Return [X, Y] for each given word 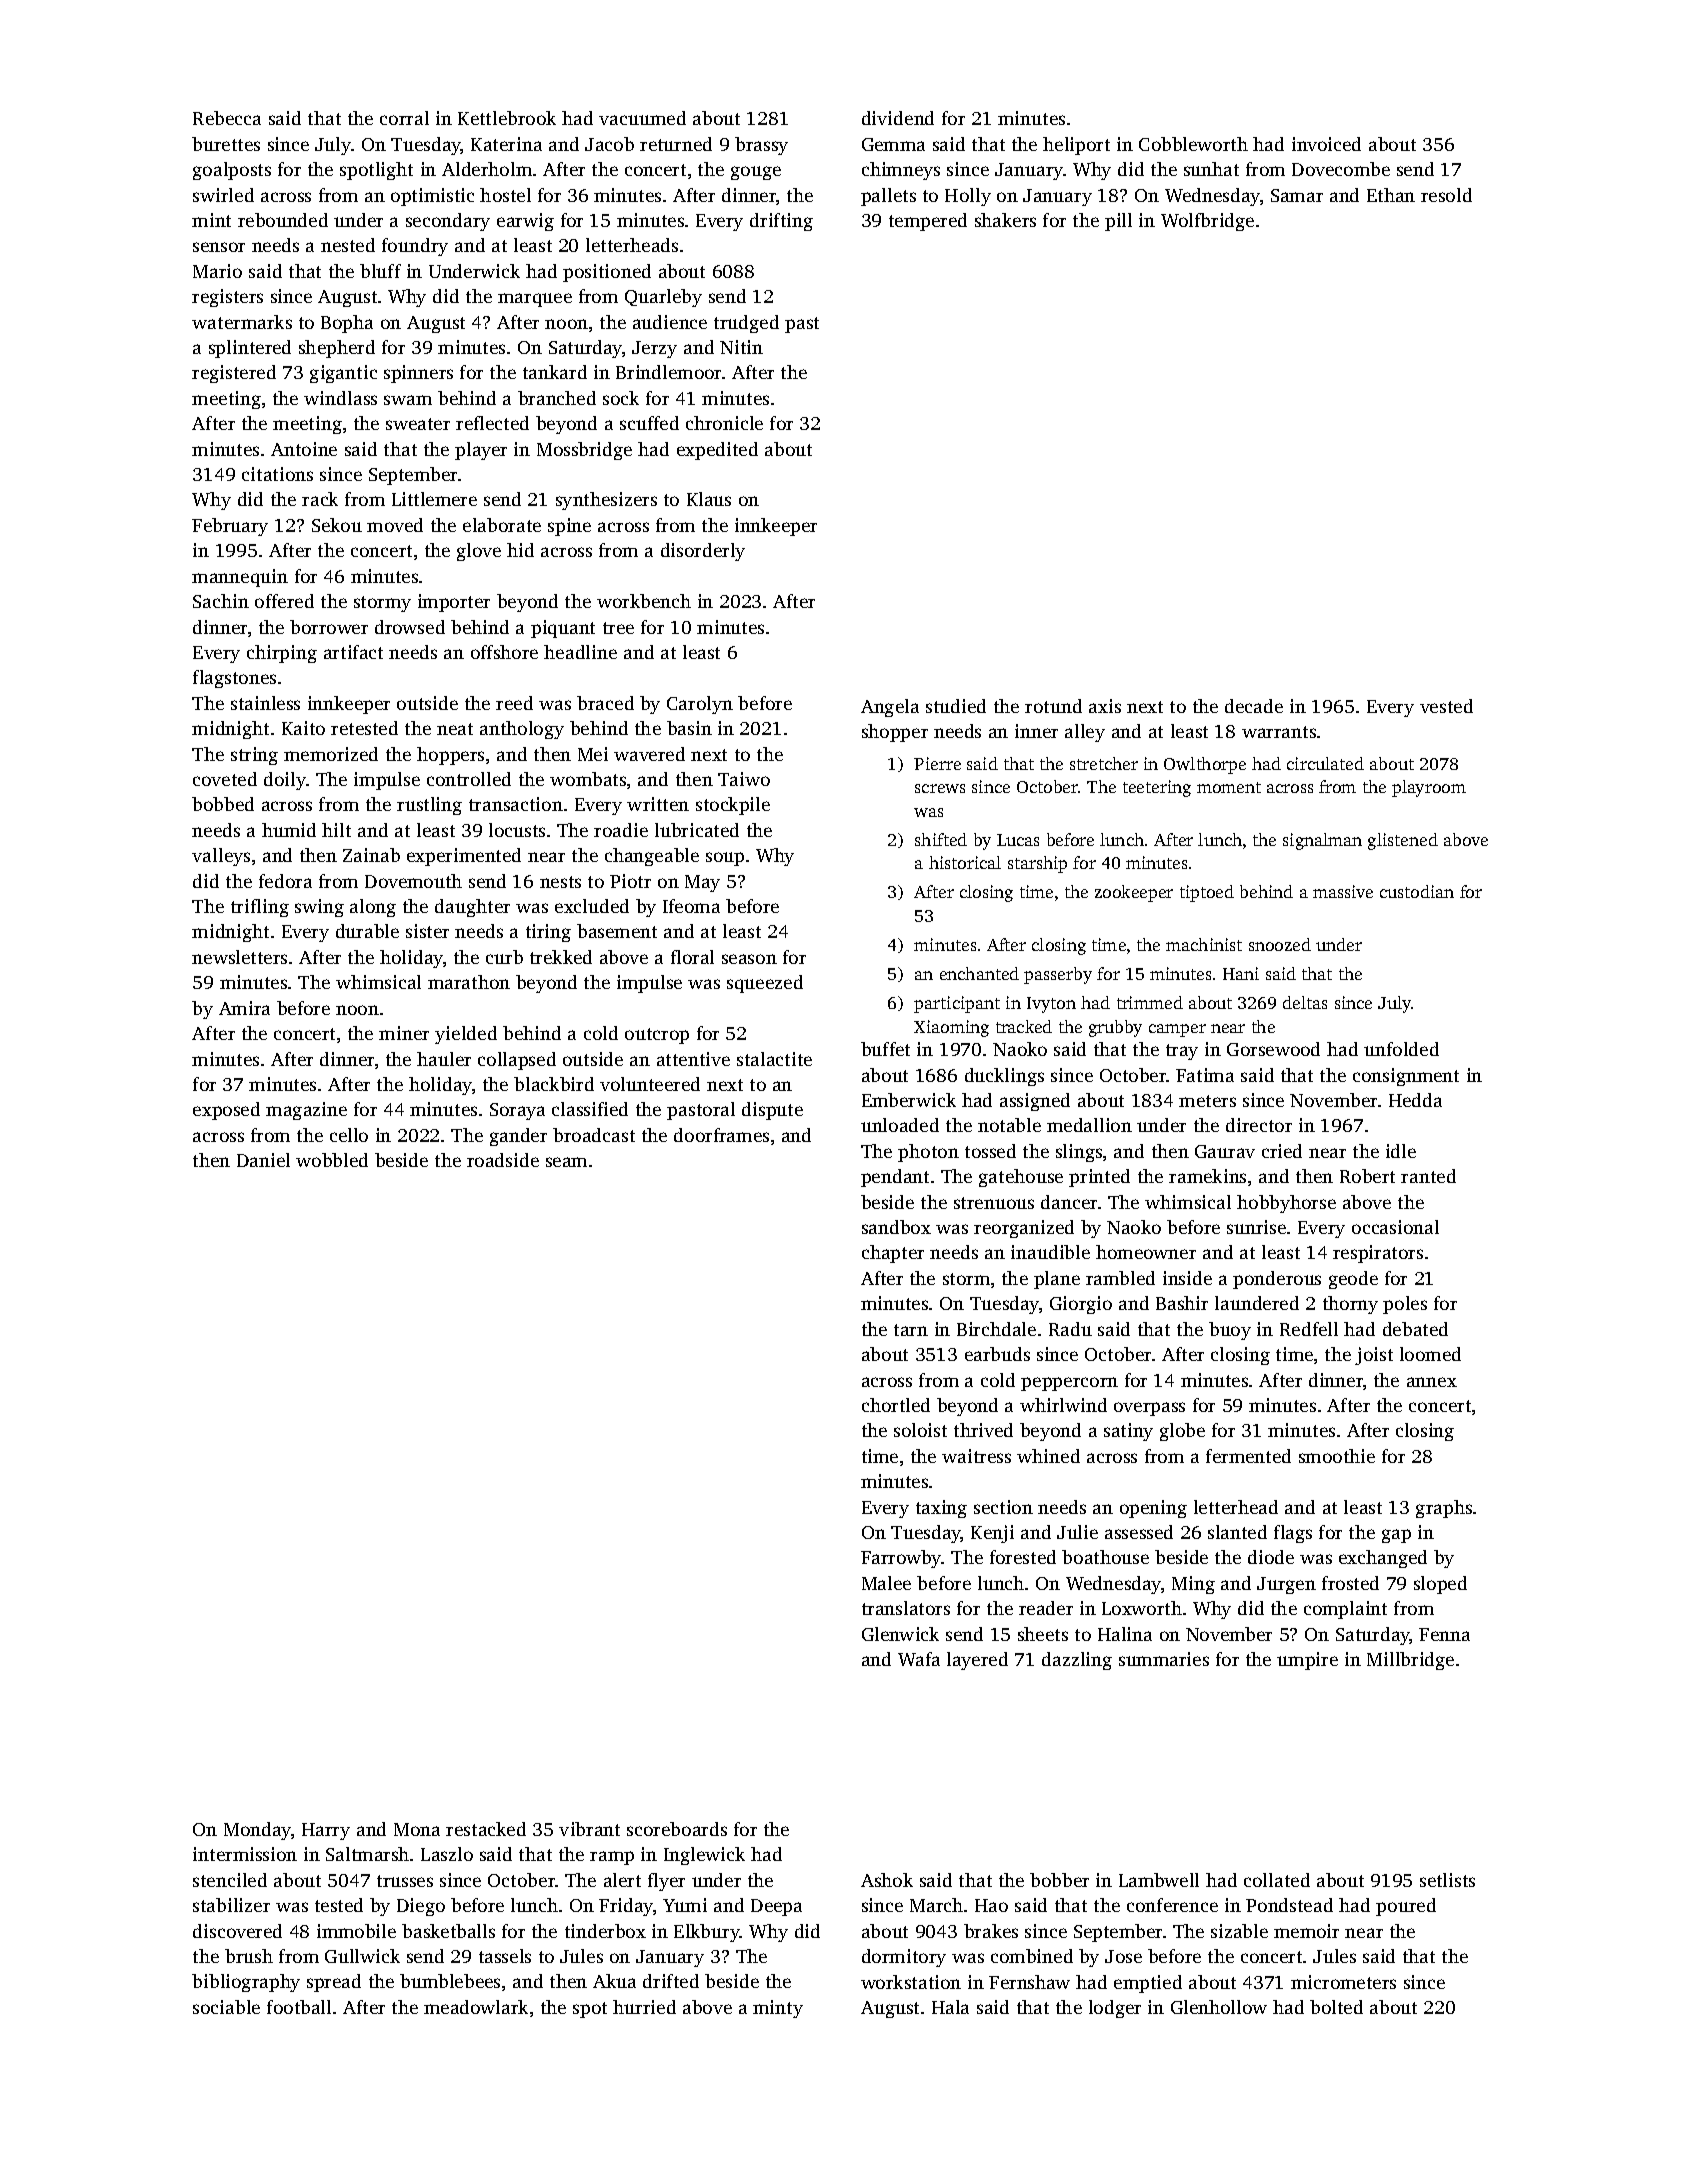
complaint [1345, 1610]
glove [479, 552]
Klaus [709, 499]
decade [1254, 706]
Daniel [263, 1160]
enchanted [979, 973]
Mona [417, 1829]
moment [1229, 787]
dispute [772, 1111]
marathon [469, 982]
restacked [486, 1829]
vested [1446, 706]
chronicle [724, 423]
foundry [415, 247]
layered [977, 1661]
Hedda [1415, 1100]
